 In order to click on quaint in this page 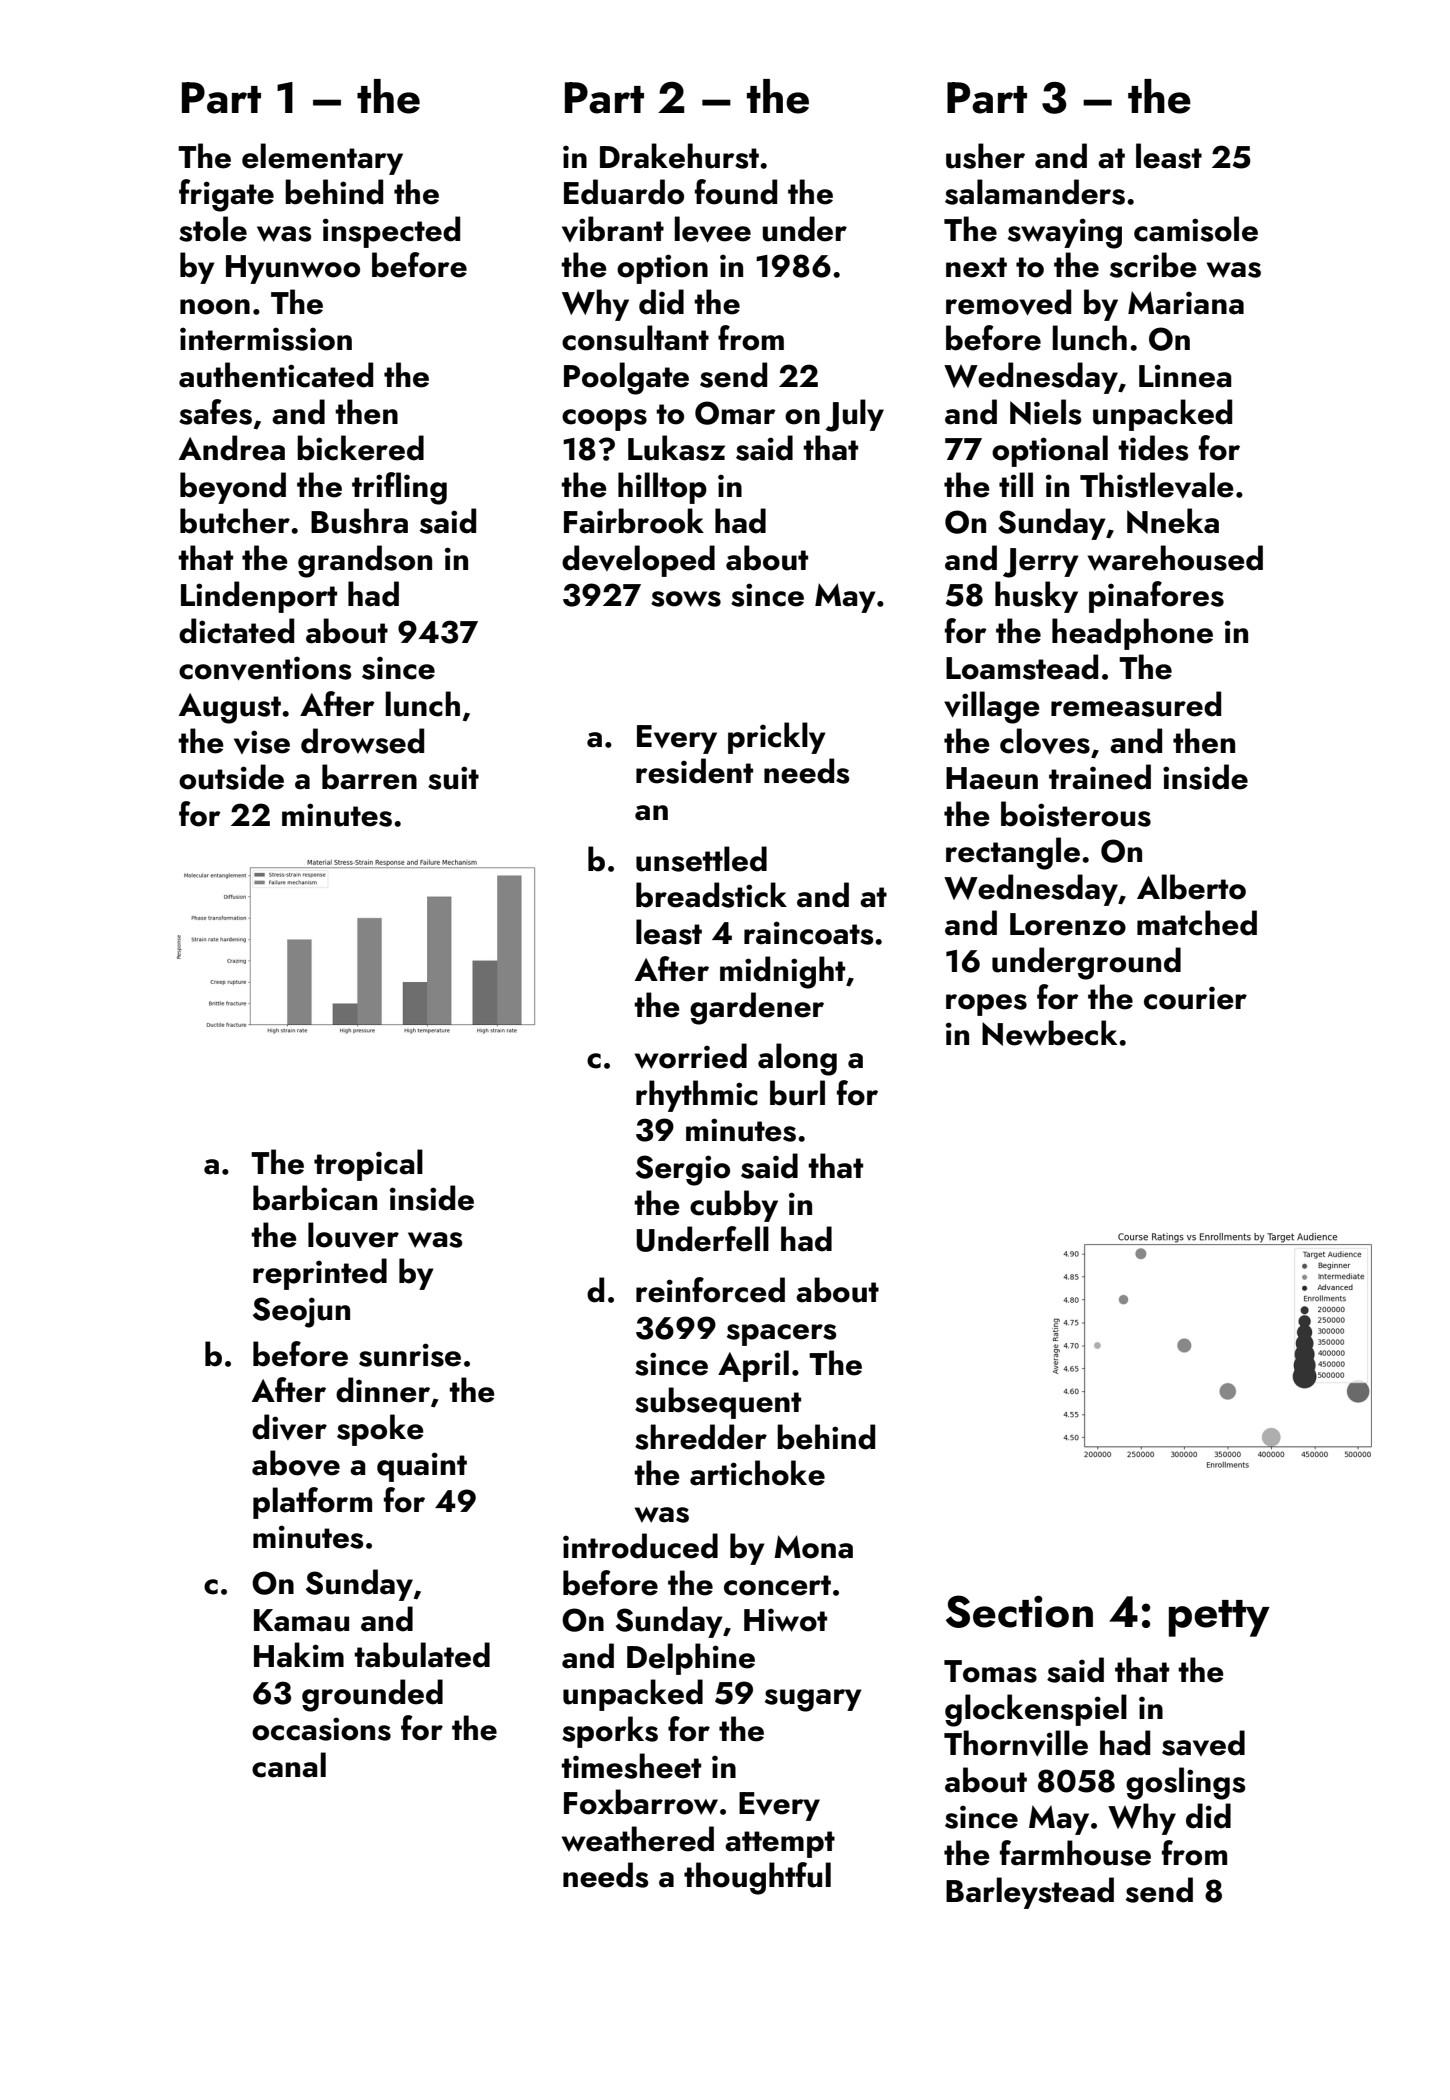, I will do `click(422, 1467)`.
